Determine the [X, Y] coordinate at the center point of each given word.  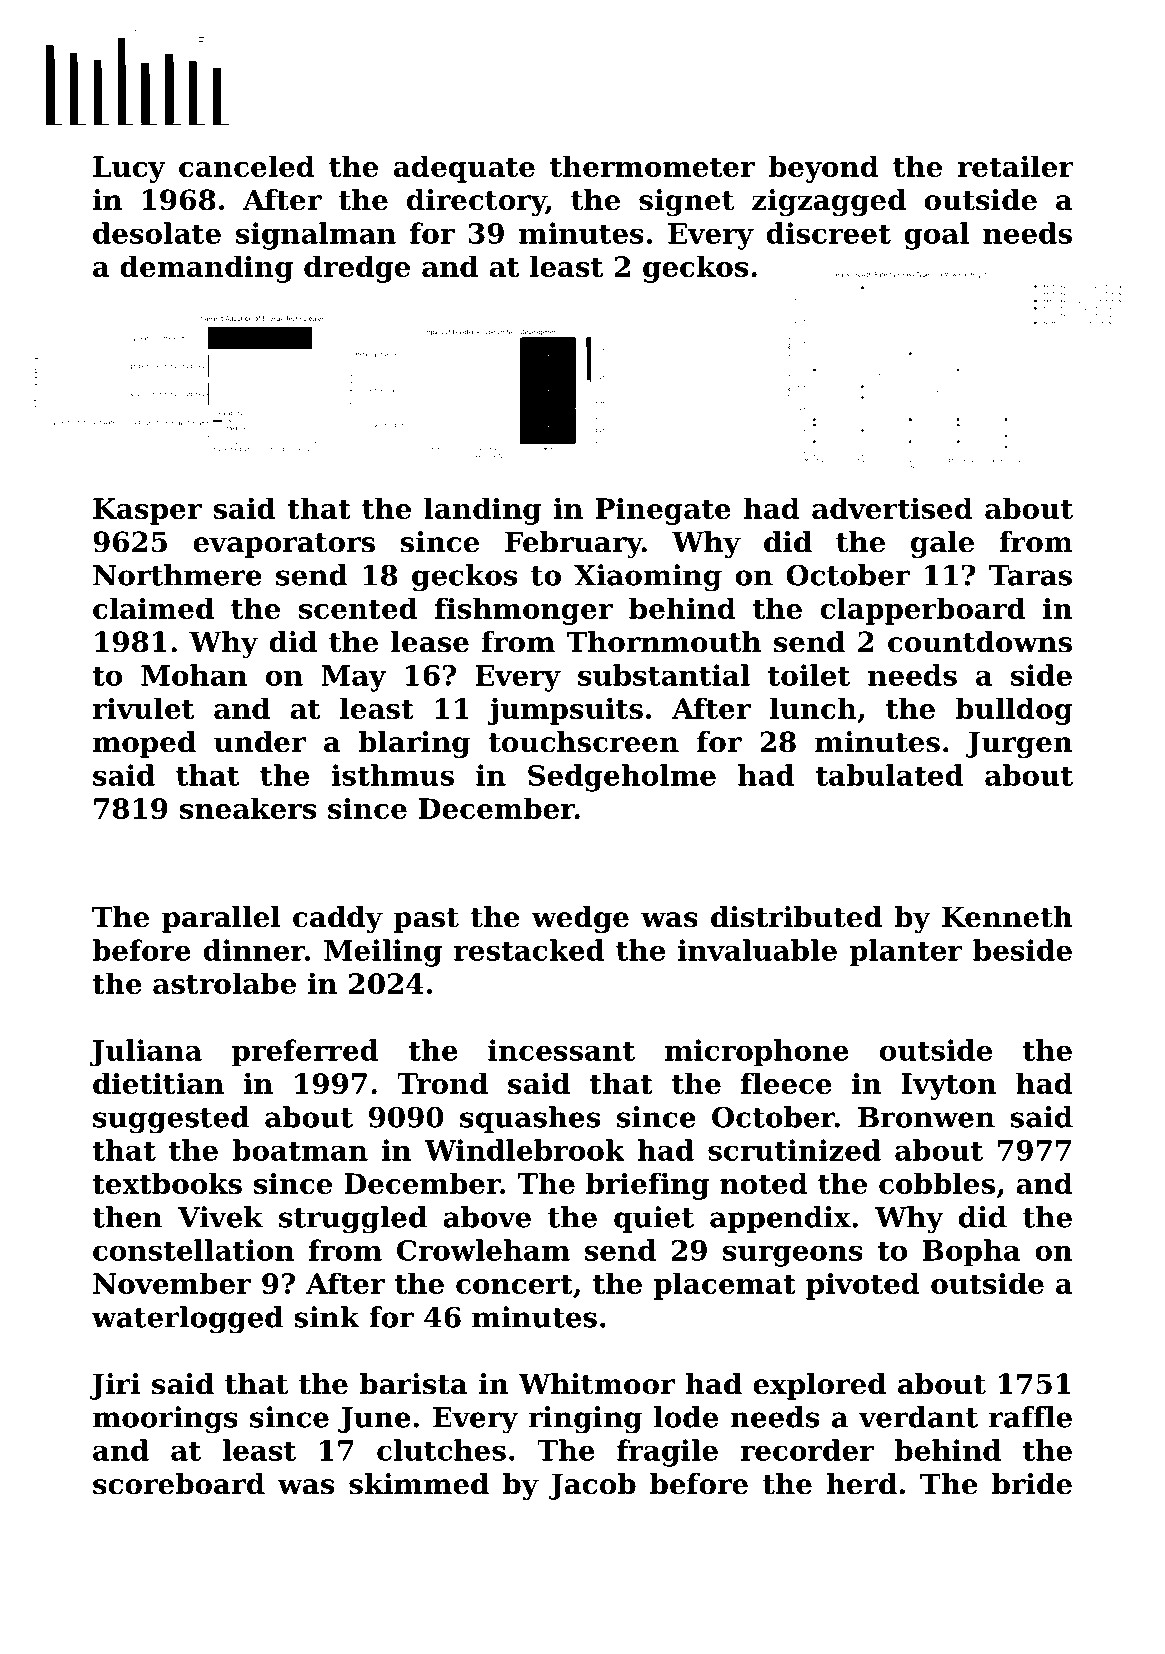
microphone [757, 1053]
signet [687, 202]
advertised [892, 508]
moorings [165, 1420]
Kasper [147, 511]
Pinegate [663, 511]
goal [936, 236]
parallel [221, 919]
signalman [316, 236]
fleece [786, 1083]
